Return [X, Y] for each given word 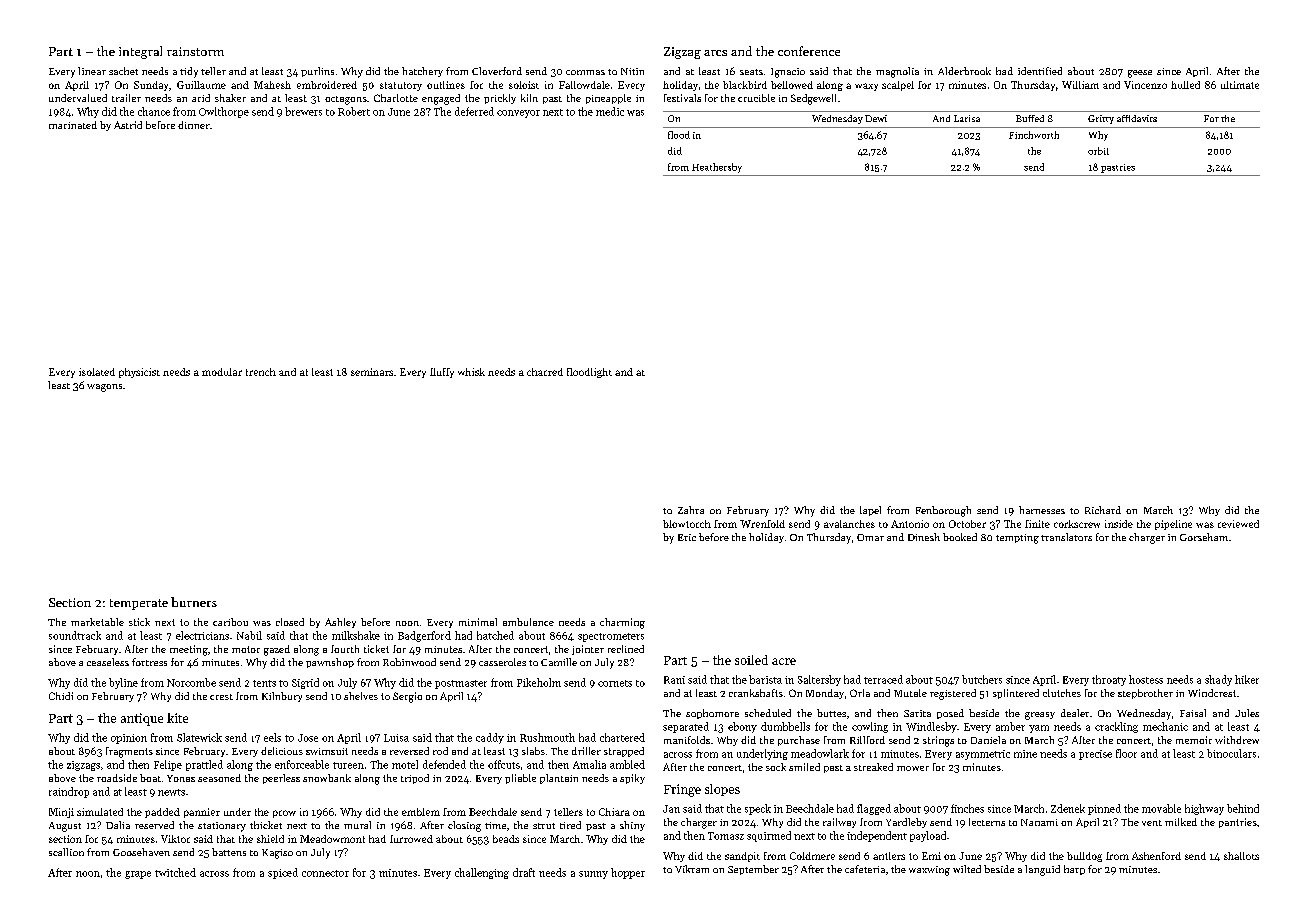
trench [261, 372]
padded [162, 813]
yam [1039, 729]
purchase [799, 741]
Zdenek [1068, 808]
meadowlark [820, 753]
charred [545, 372]
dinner [194, 125]
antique [142, 719]
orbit [1098, 151]
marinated [73, 125]
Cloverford [497, 71]
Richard [1103, 510]
